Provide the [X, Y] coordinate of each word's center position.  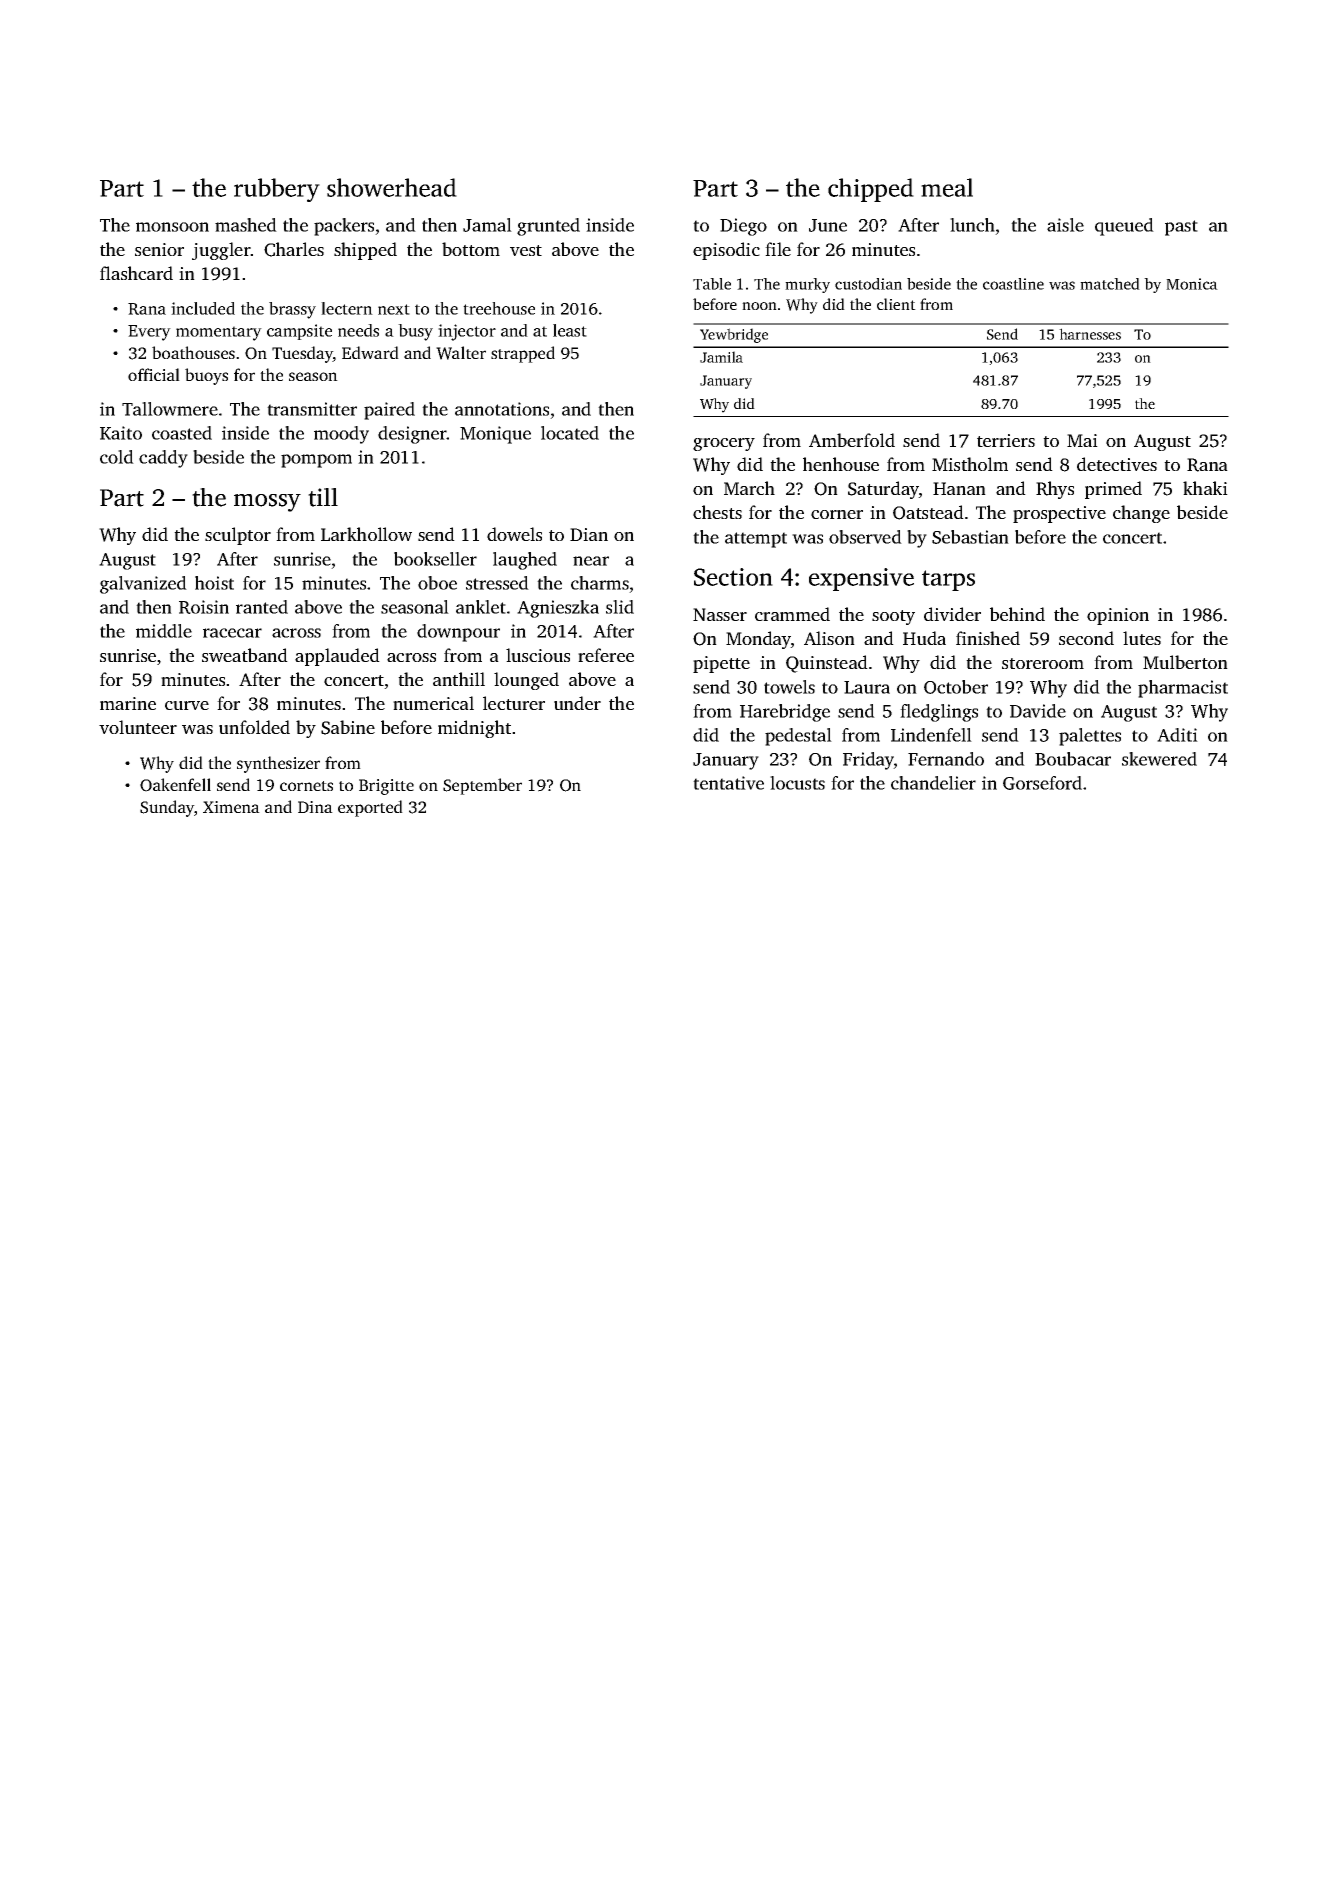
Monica [1192, 284]
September [482, 786]
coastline [1013, 284]
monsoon [172, 227]
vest [526, 250]
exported [370, 808]
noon [759, 306]
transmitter [312, 409]
